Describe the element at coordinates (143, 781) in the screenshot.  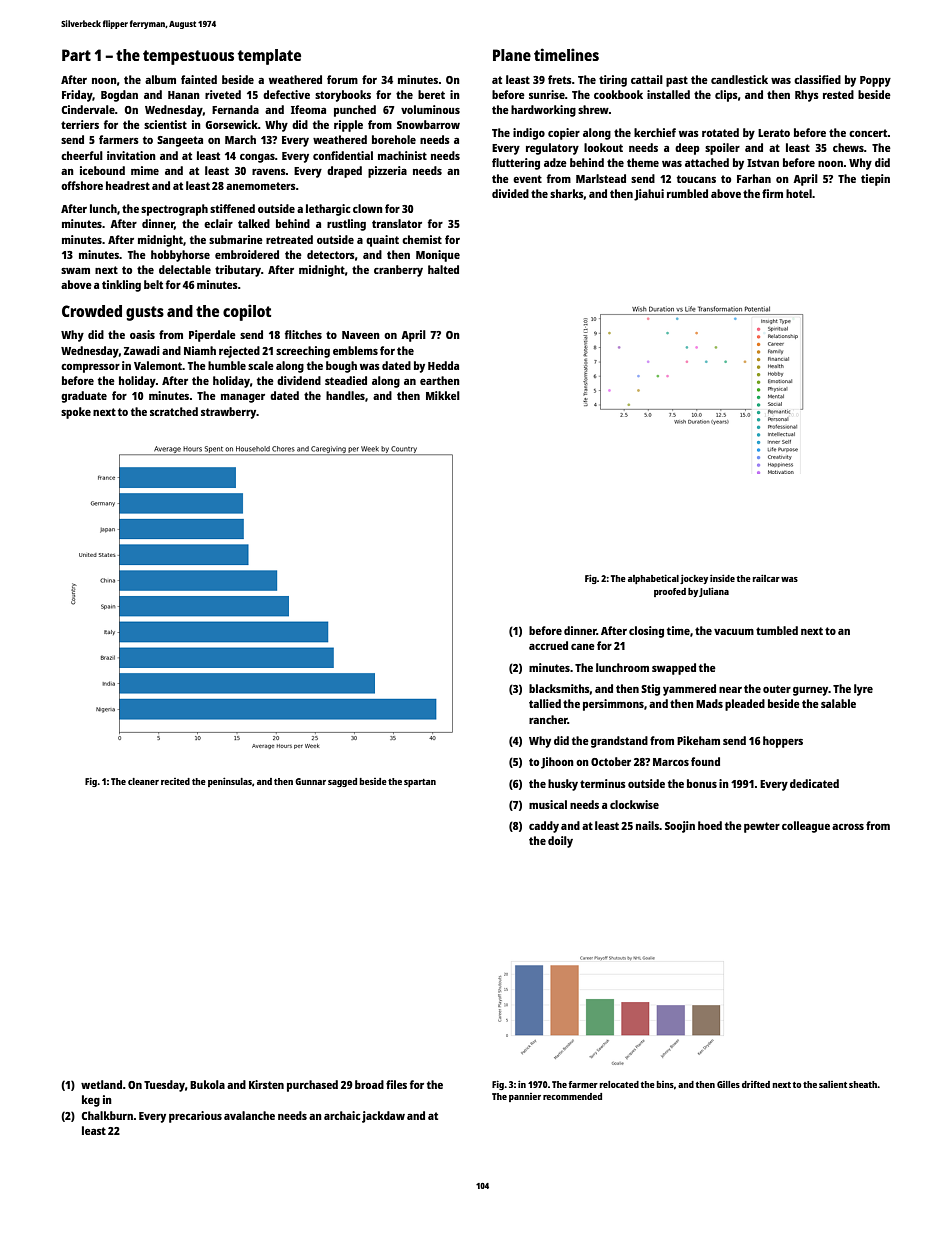
I see `cleaner` at that location.
